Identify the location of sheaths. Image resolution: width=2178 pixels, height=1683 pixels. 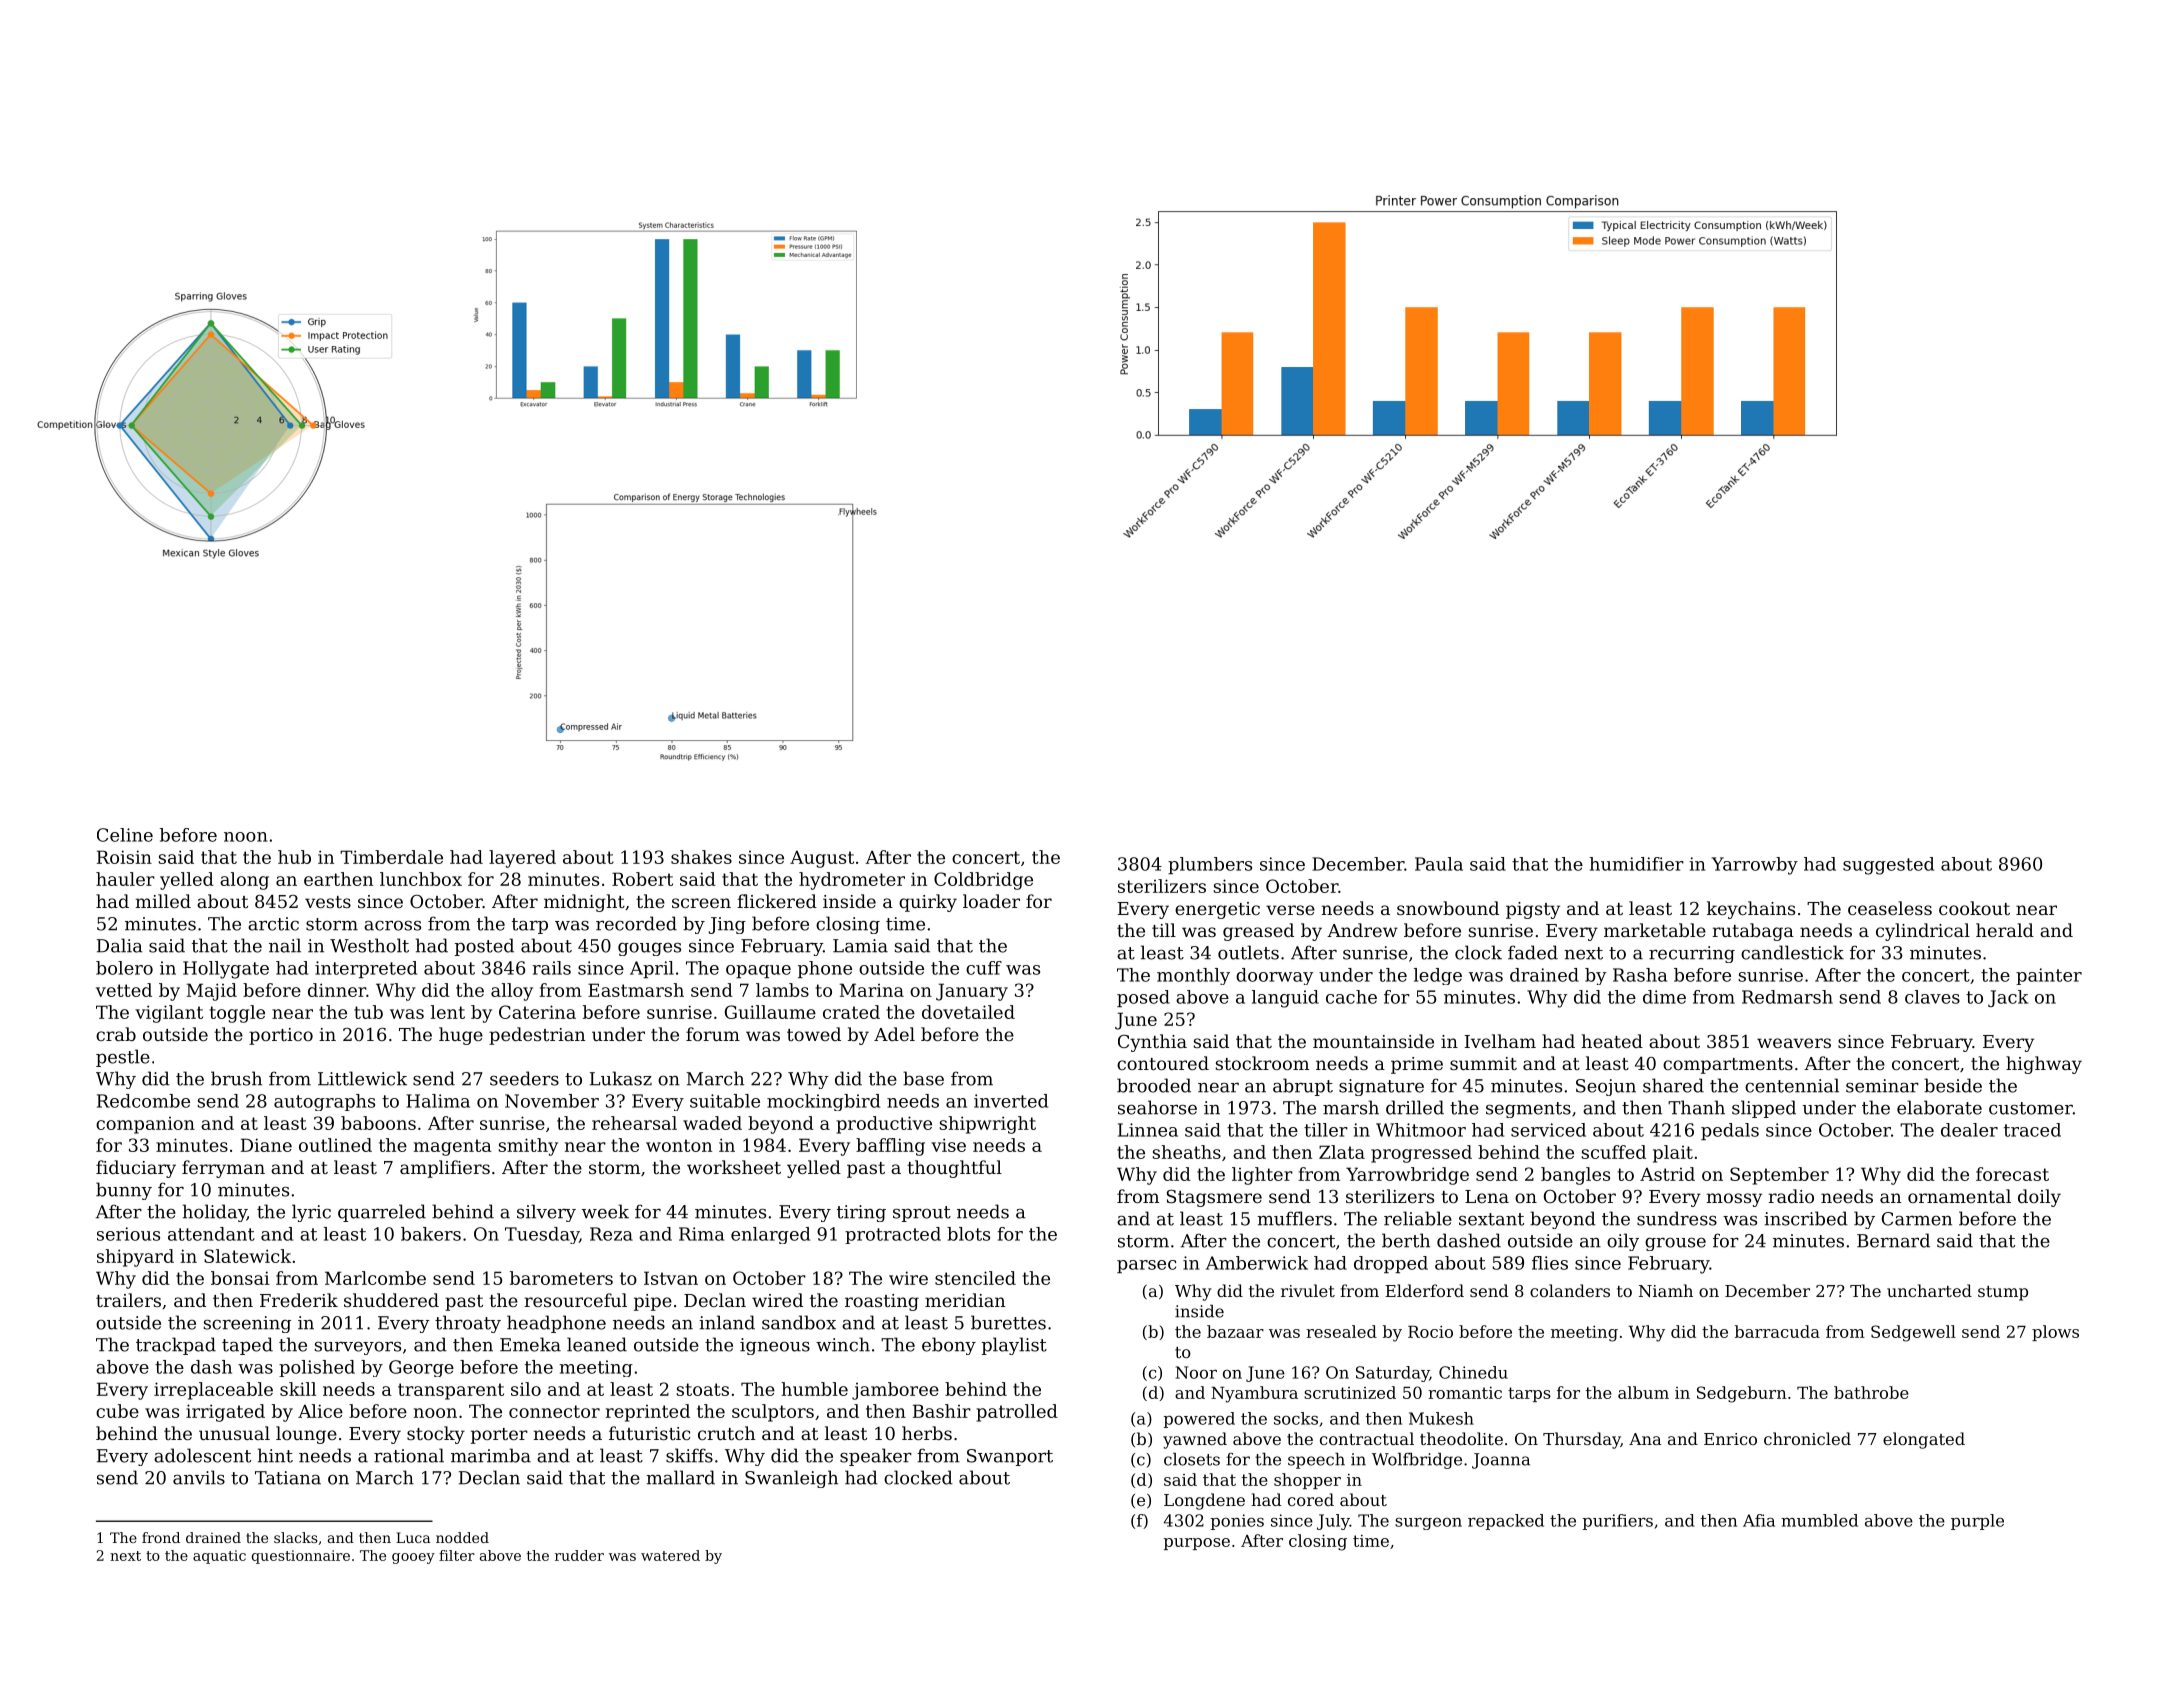
(1186, 1152).
